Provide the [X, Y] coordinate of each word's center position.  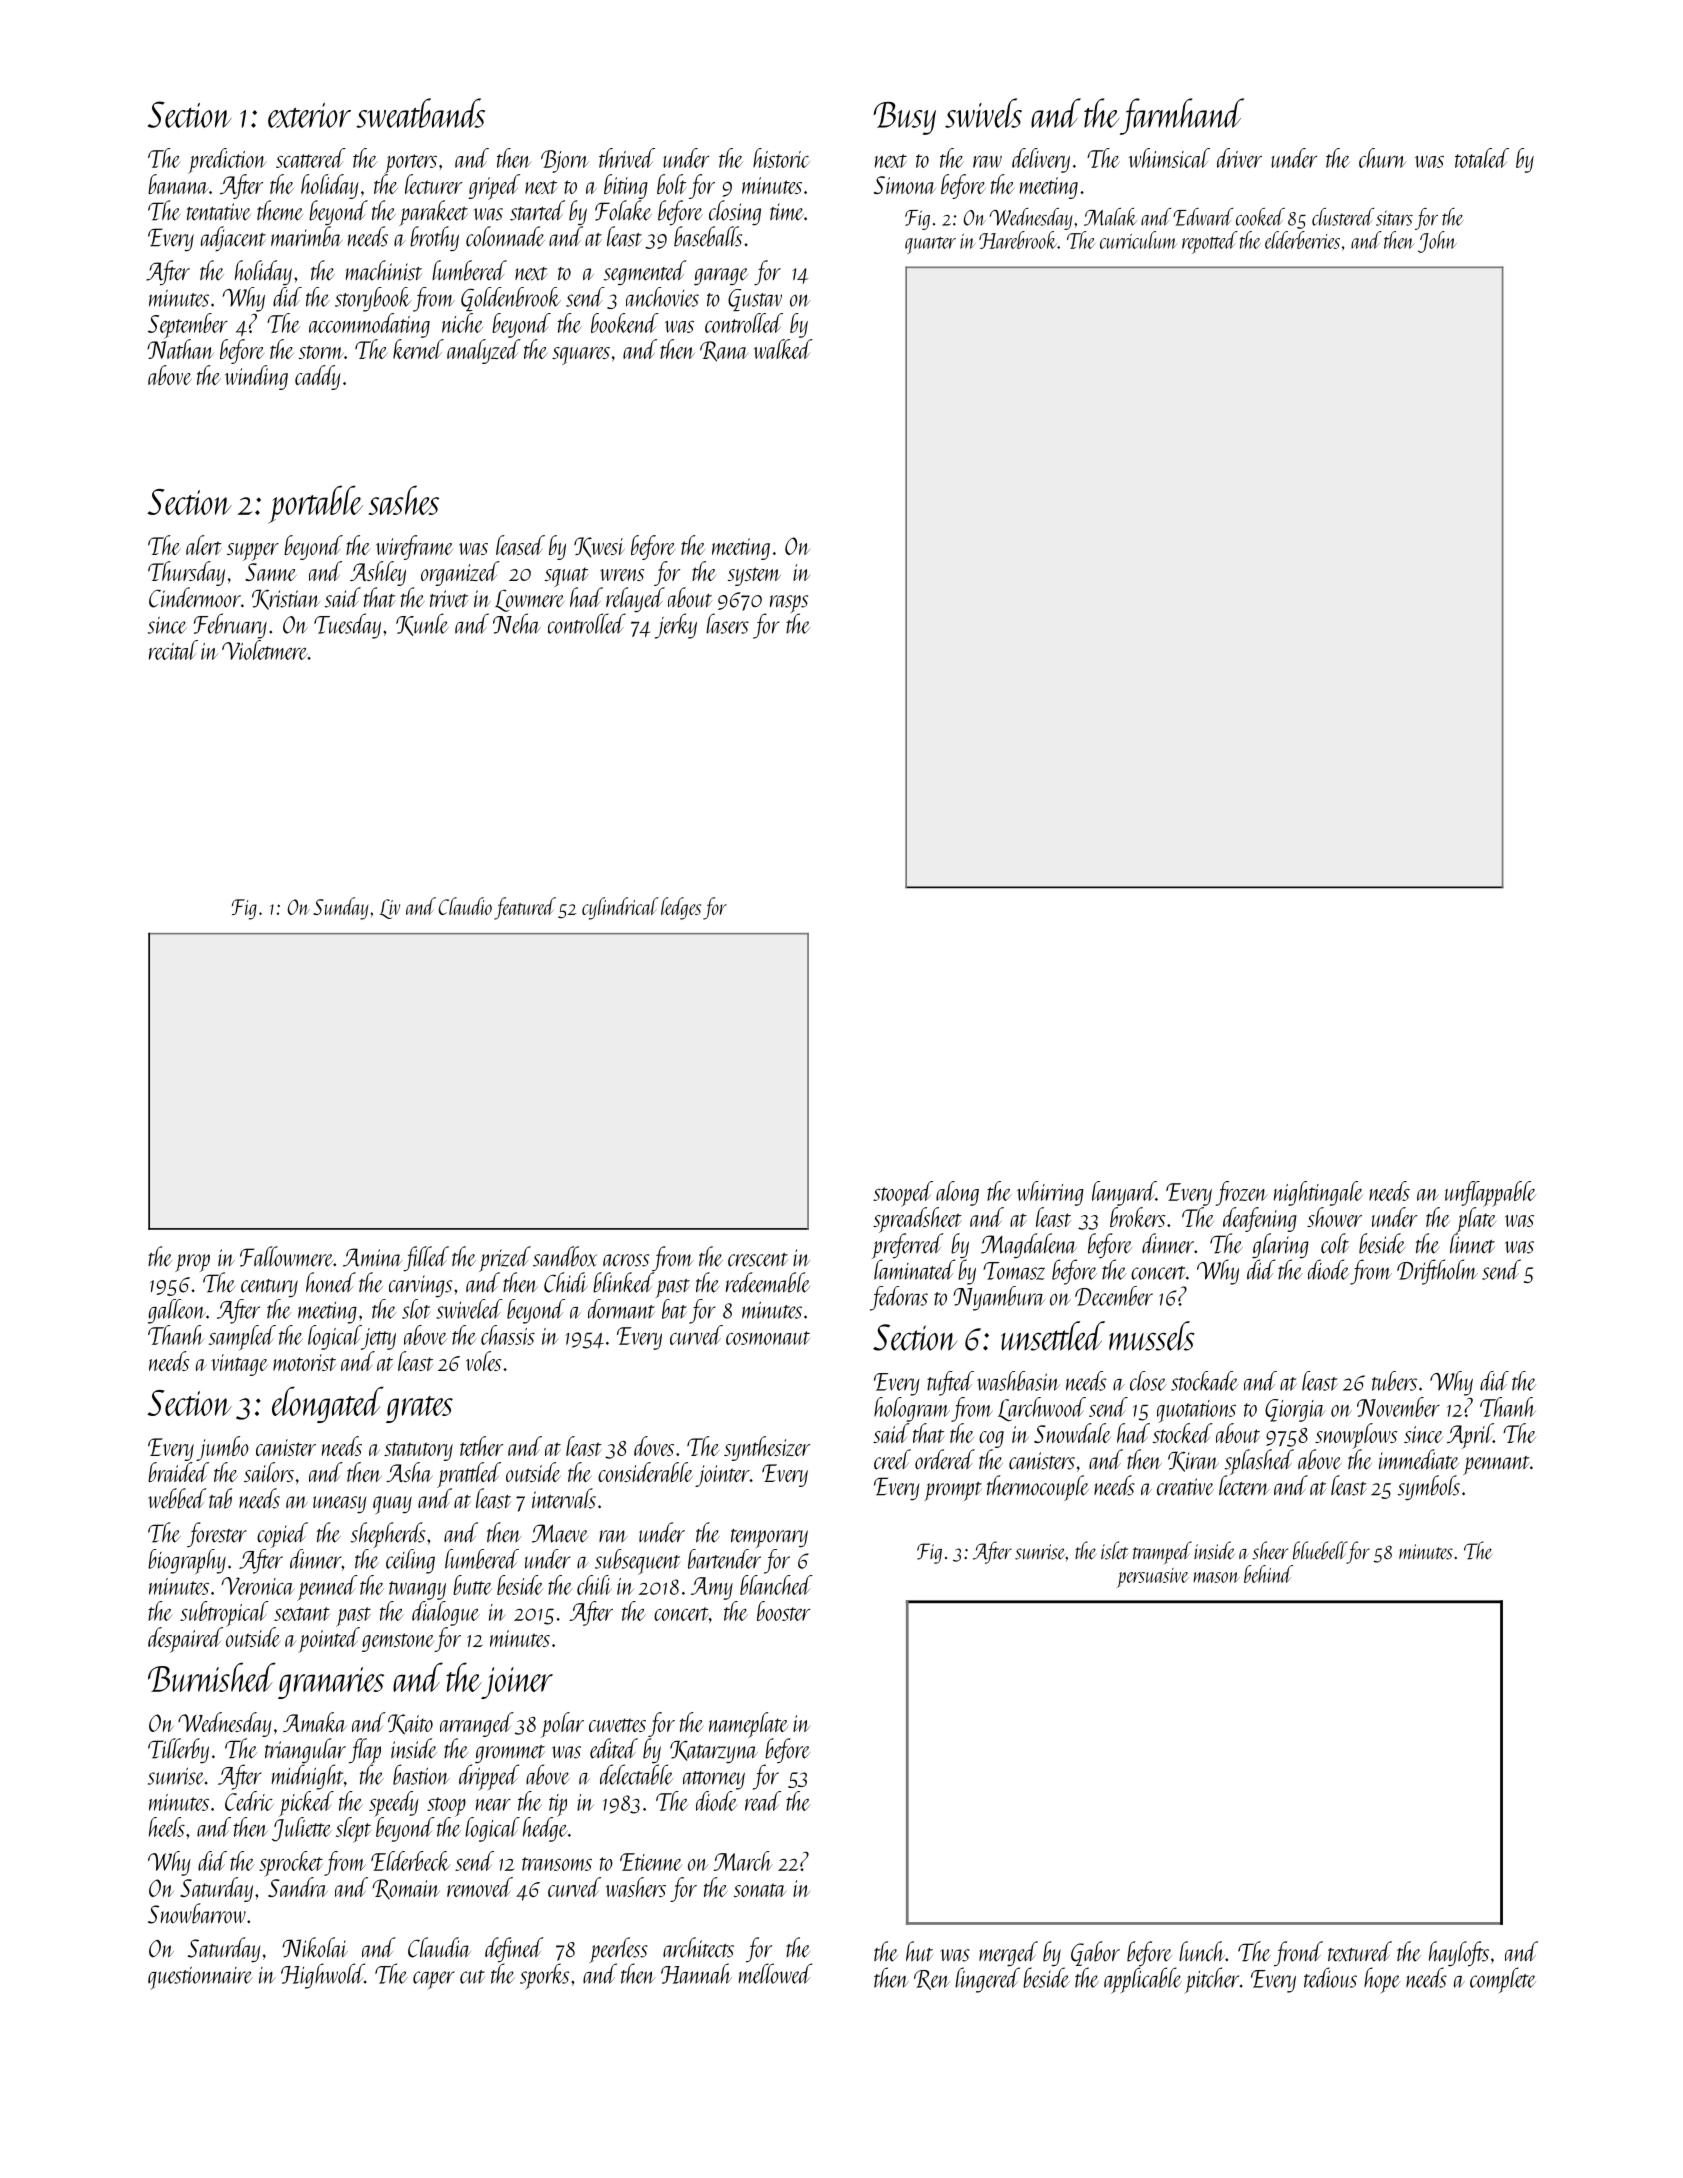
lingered [987, 1980]
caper [434, 1980]
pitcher [1211, 1980]
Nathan [180, 349]
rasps [789, 604]
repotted [1210, 242]
